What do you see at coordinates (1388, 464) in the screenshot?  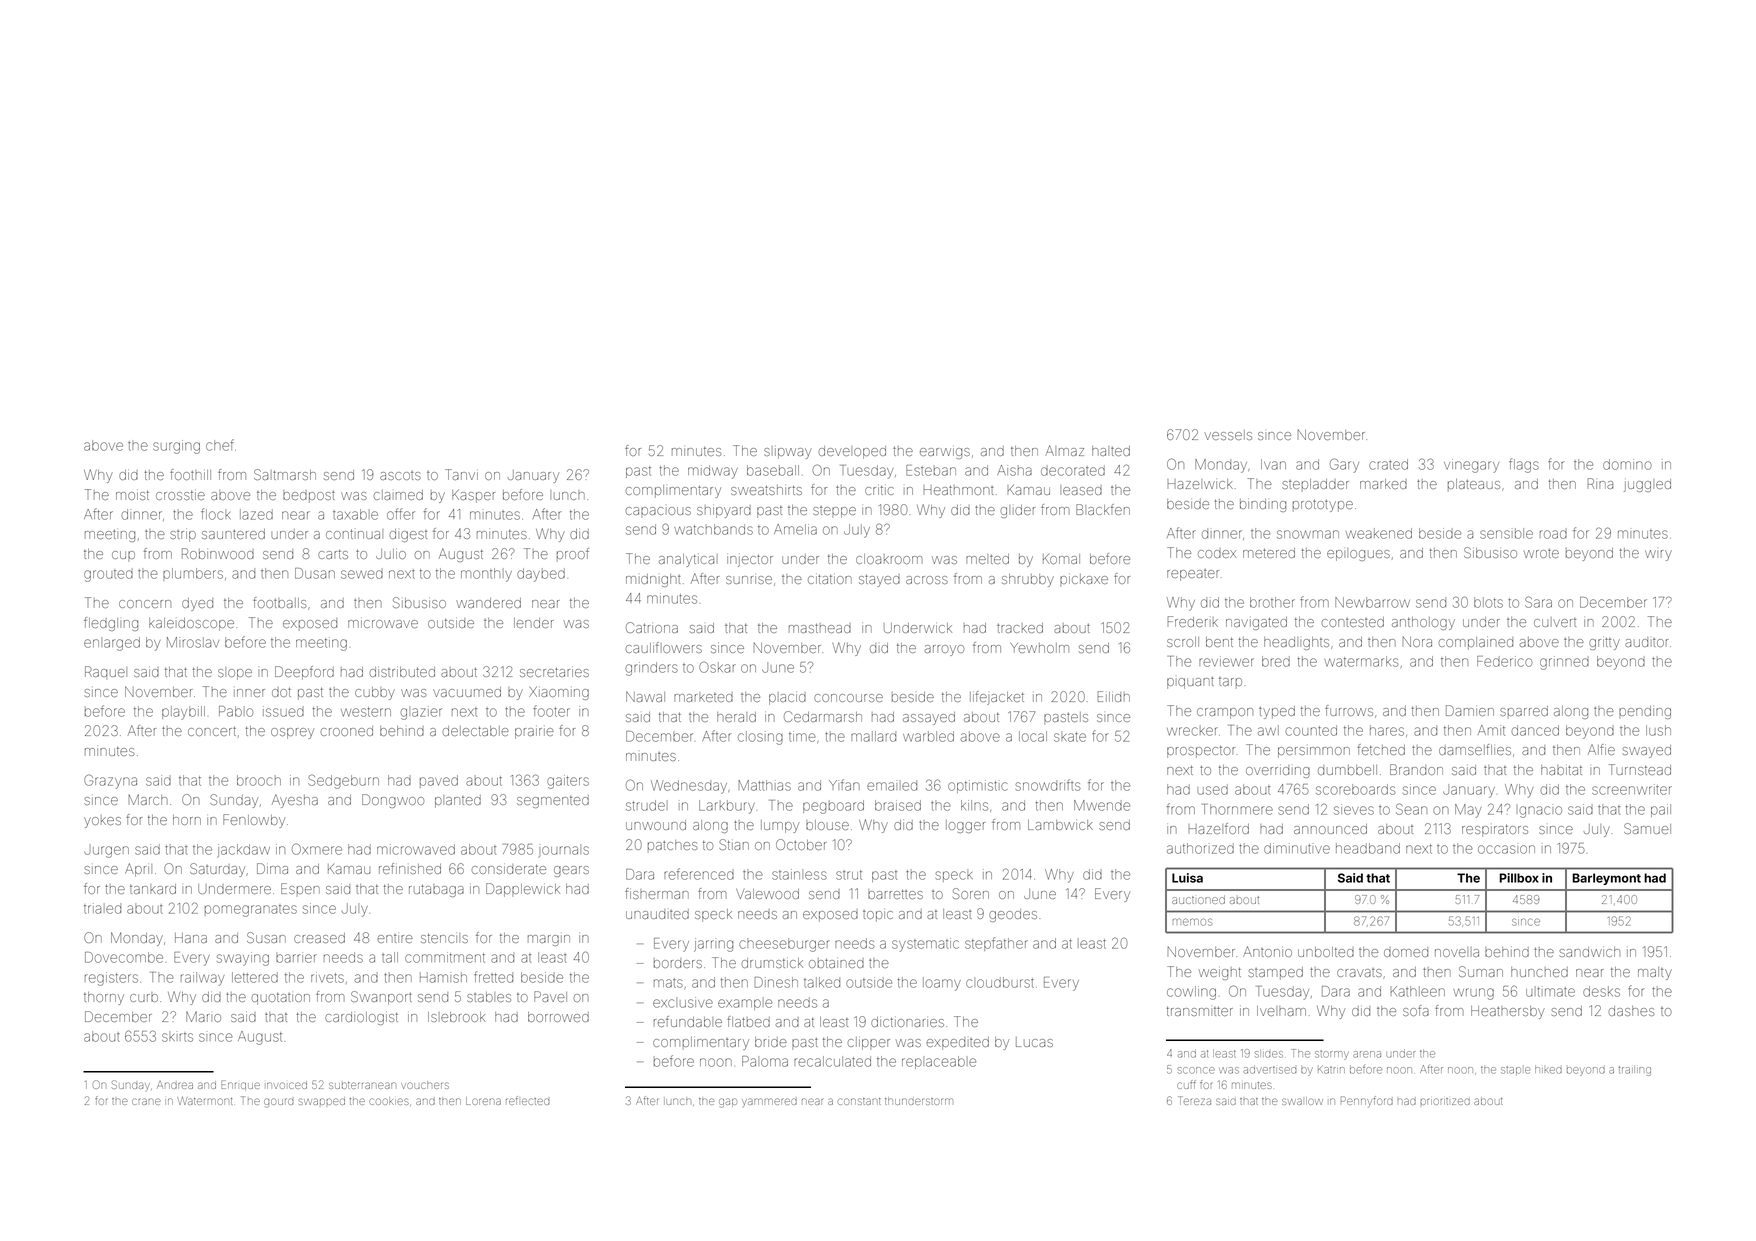 I see `crated` at bounding box center [1388, 464].
